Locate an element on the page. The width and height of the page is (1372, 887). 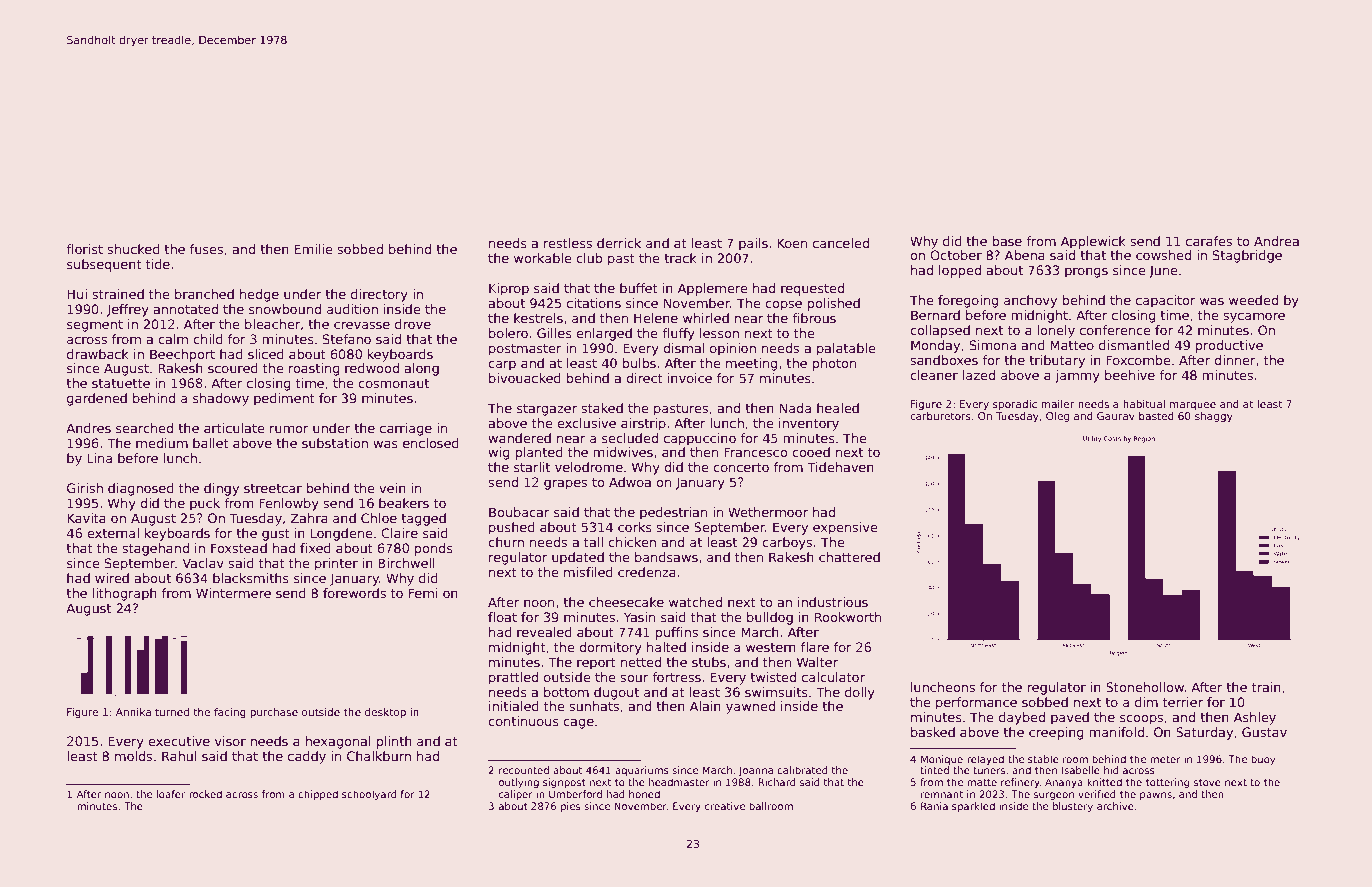
Emilie is located at coordinates (314, 249).
